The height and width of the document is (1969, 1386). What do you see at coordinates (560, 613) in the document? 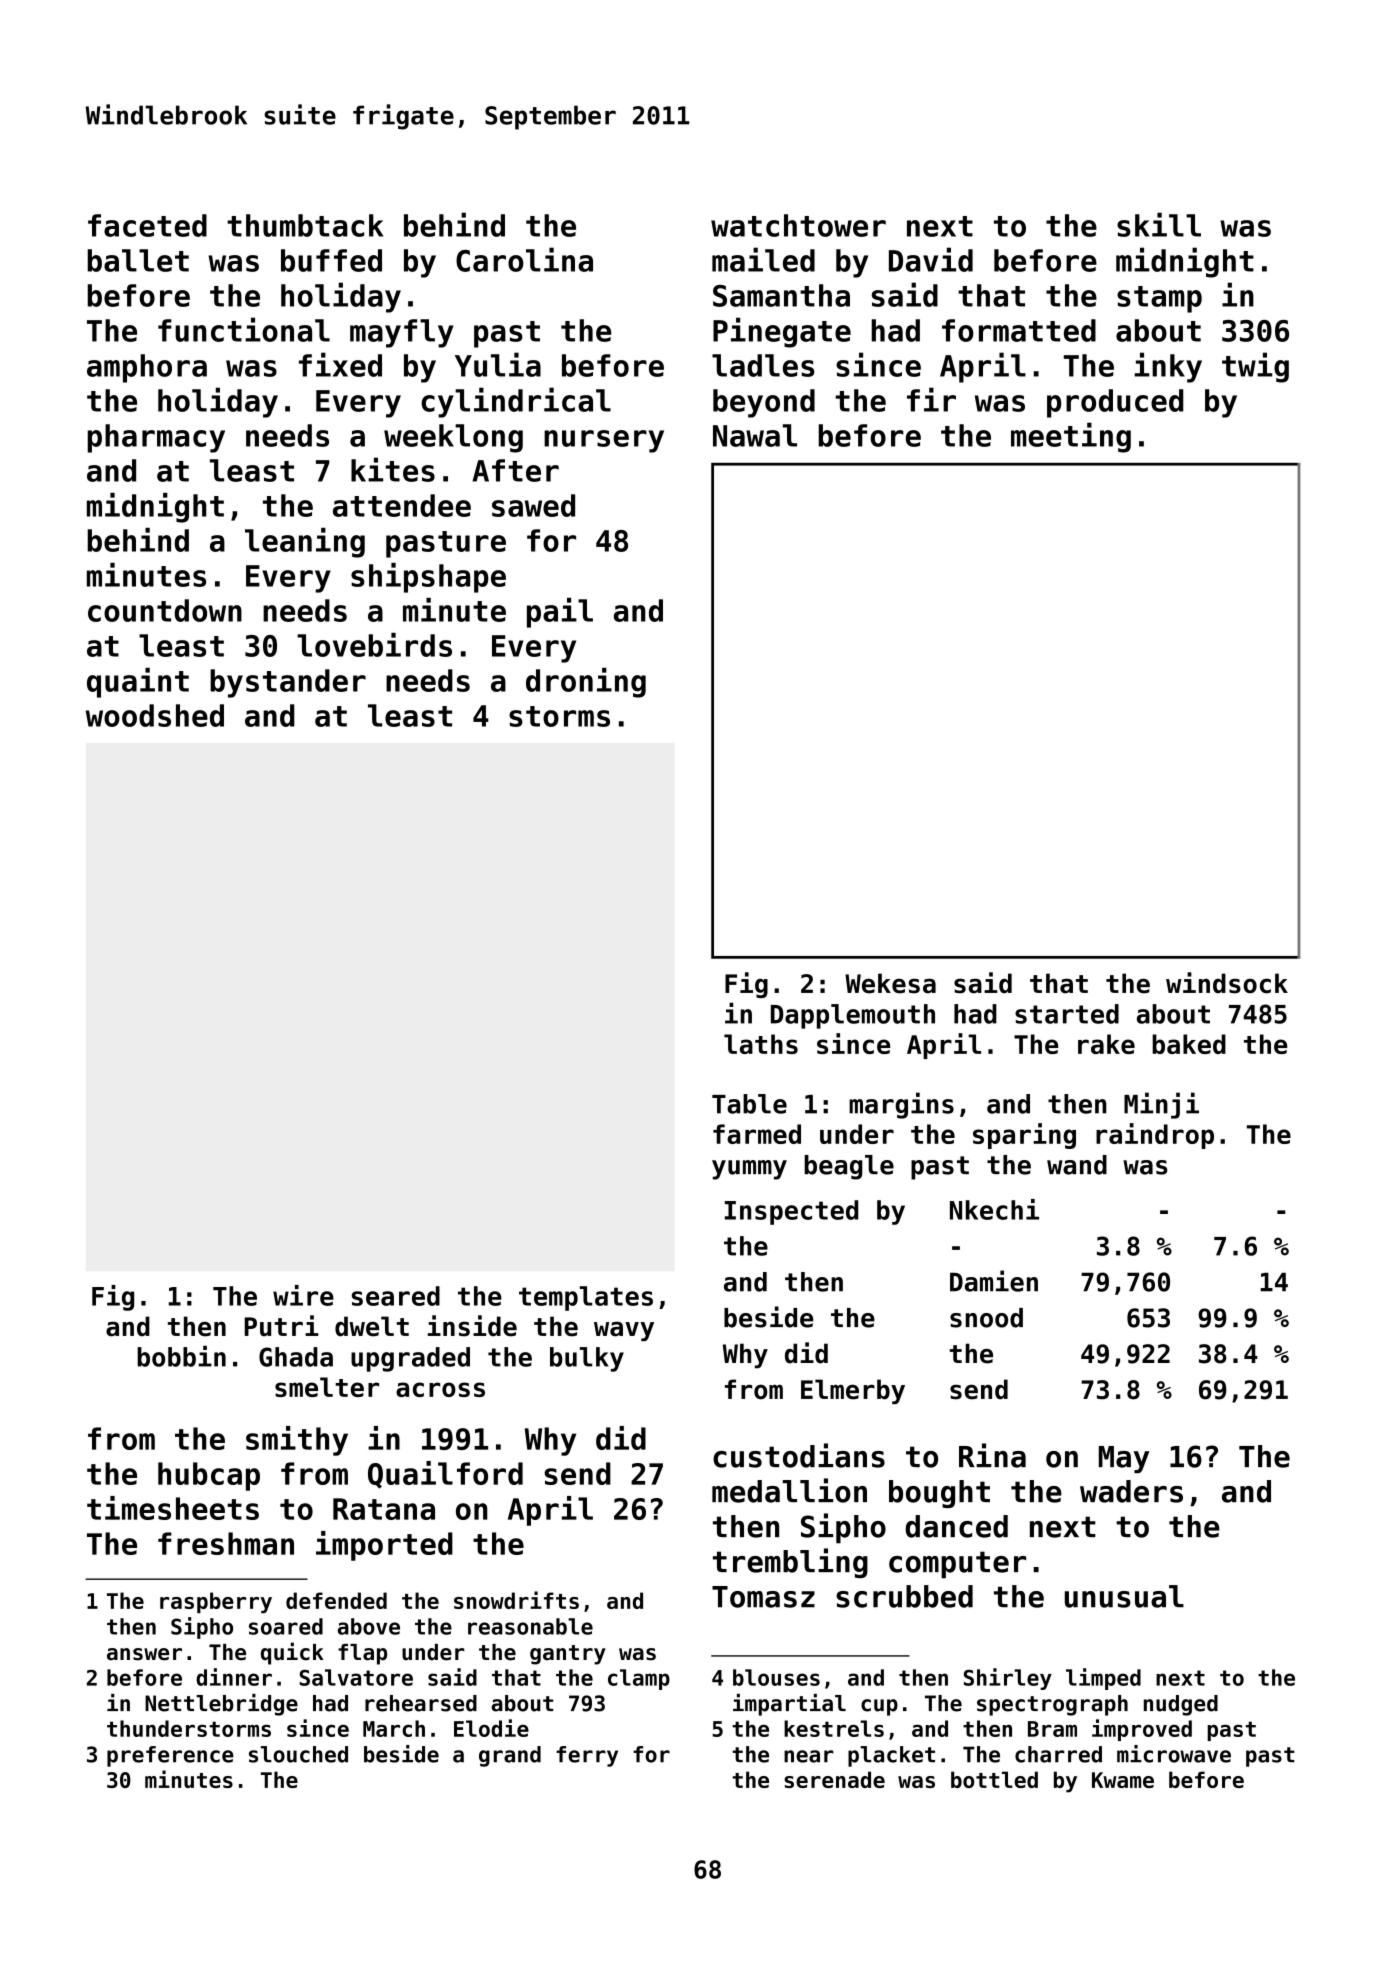
I see `pail` at bounding box center [560, 613].
